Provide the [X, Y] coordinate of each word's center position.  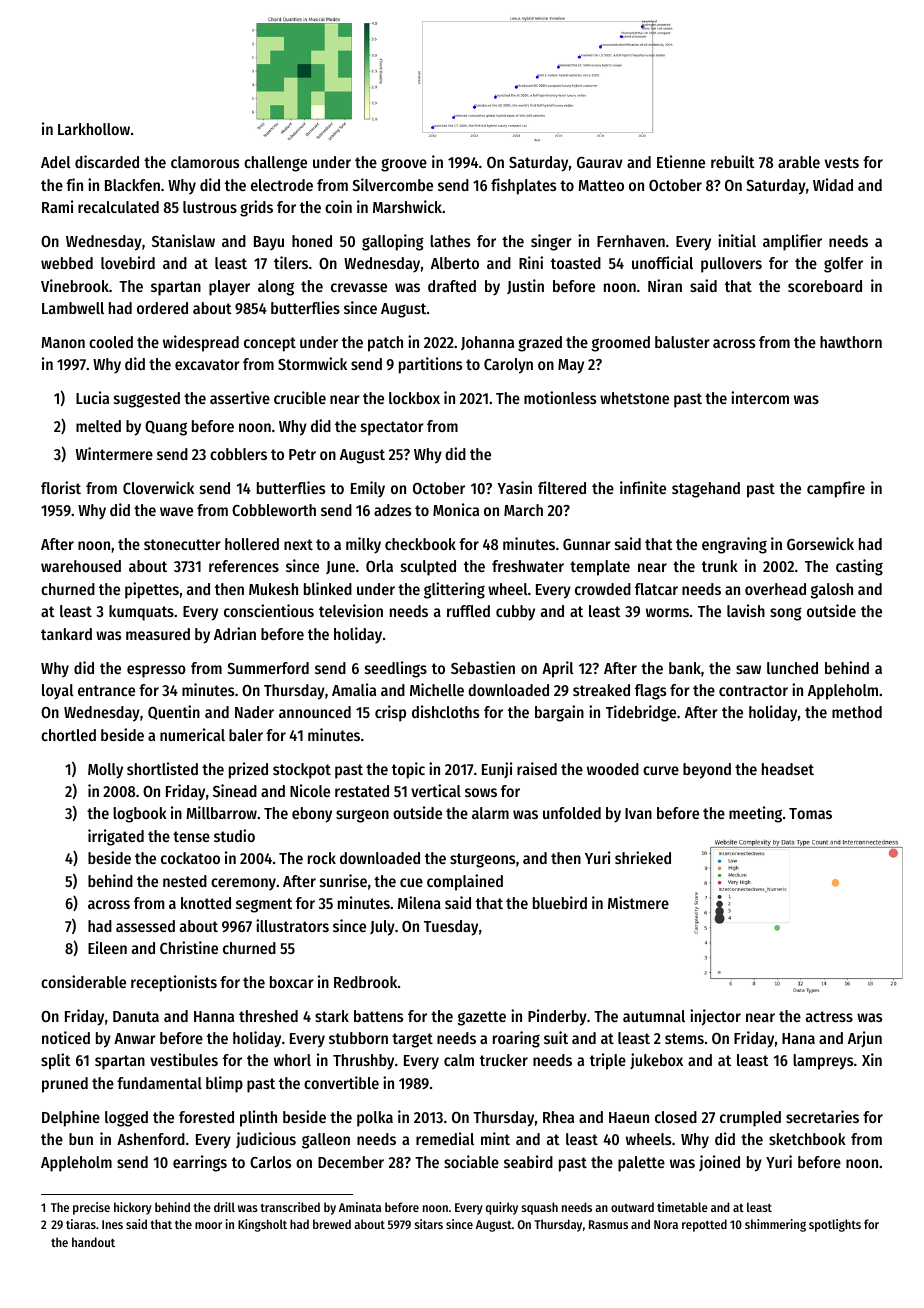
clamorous [205, 162]
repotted [704, 1225]
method [857, 712]
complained [465, 882]
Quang [166, 428]
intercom [760, 397]
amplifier [792, 242]
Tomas [810, 813]
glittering [454, 590]
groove [404, 165]
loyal [58, 692]
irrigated [116, 837]
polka [375, 1119]
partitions [430, 365]
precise [91, 1208]
